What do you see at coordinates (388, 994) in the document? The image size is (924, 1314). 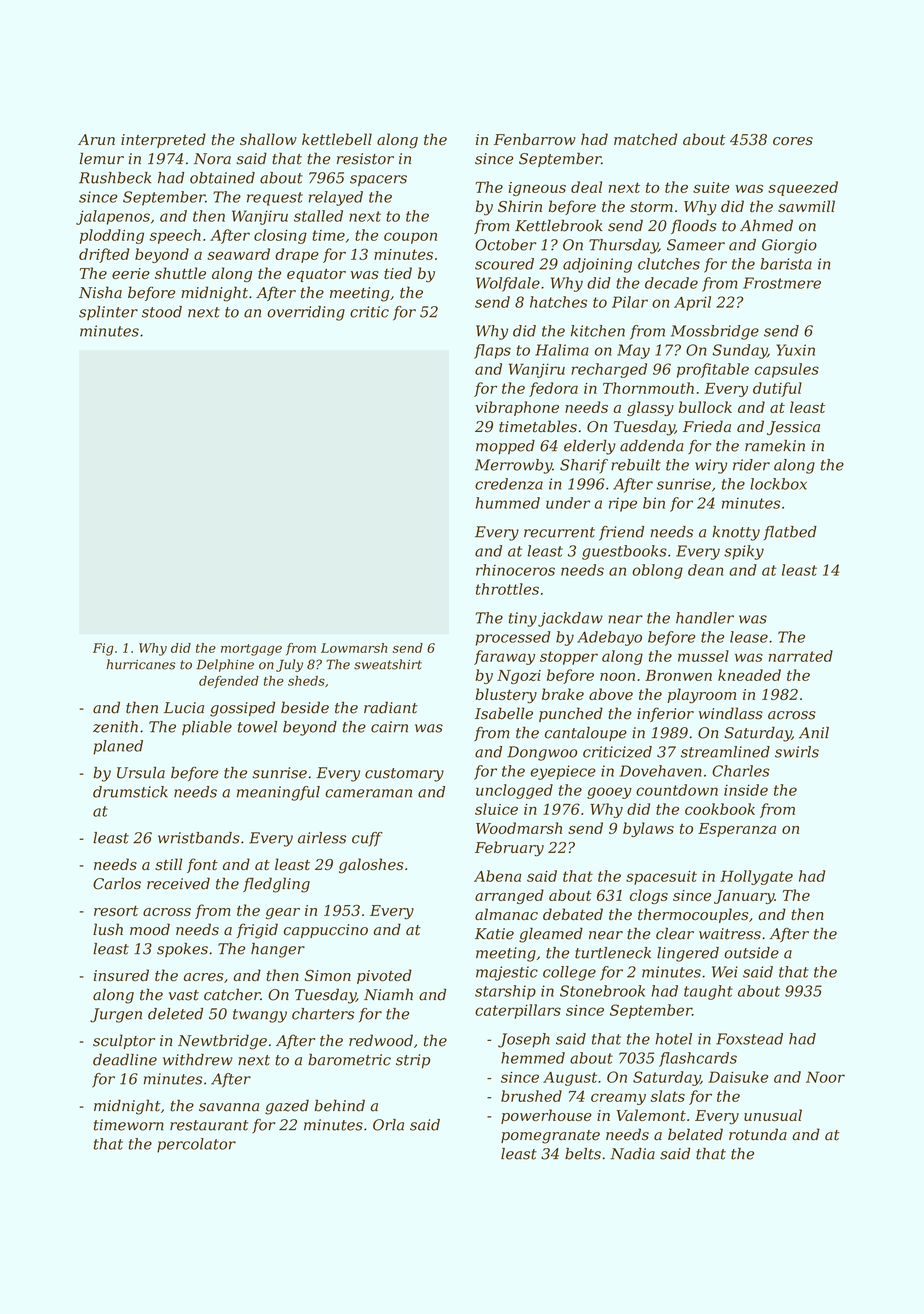 I see `Niamh` at bounding box center [388, 994].
